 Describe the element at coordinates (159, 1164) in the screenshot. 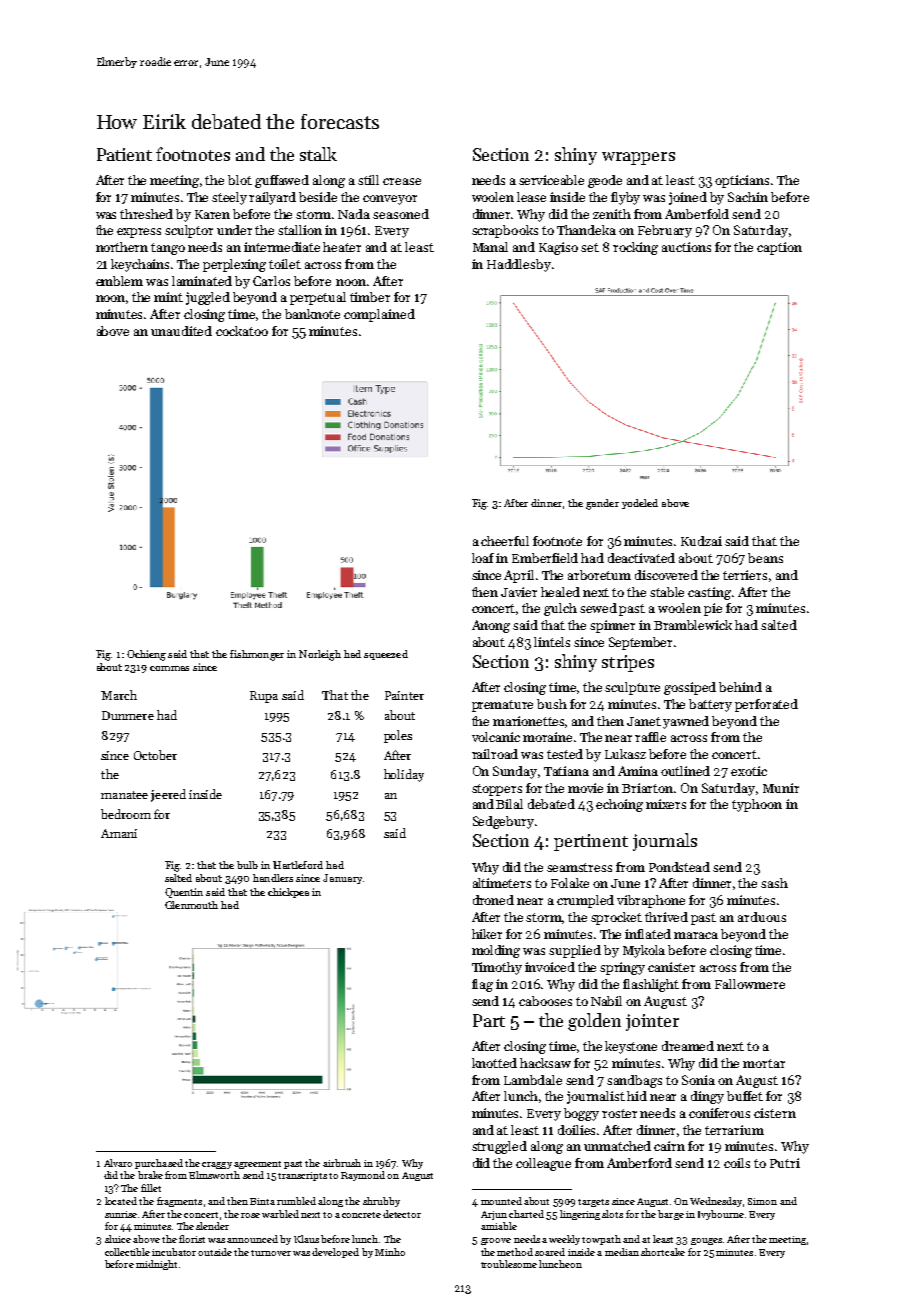

I see `purchased` at that location.
